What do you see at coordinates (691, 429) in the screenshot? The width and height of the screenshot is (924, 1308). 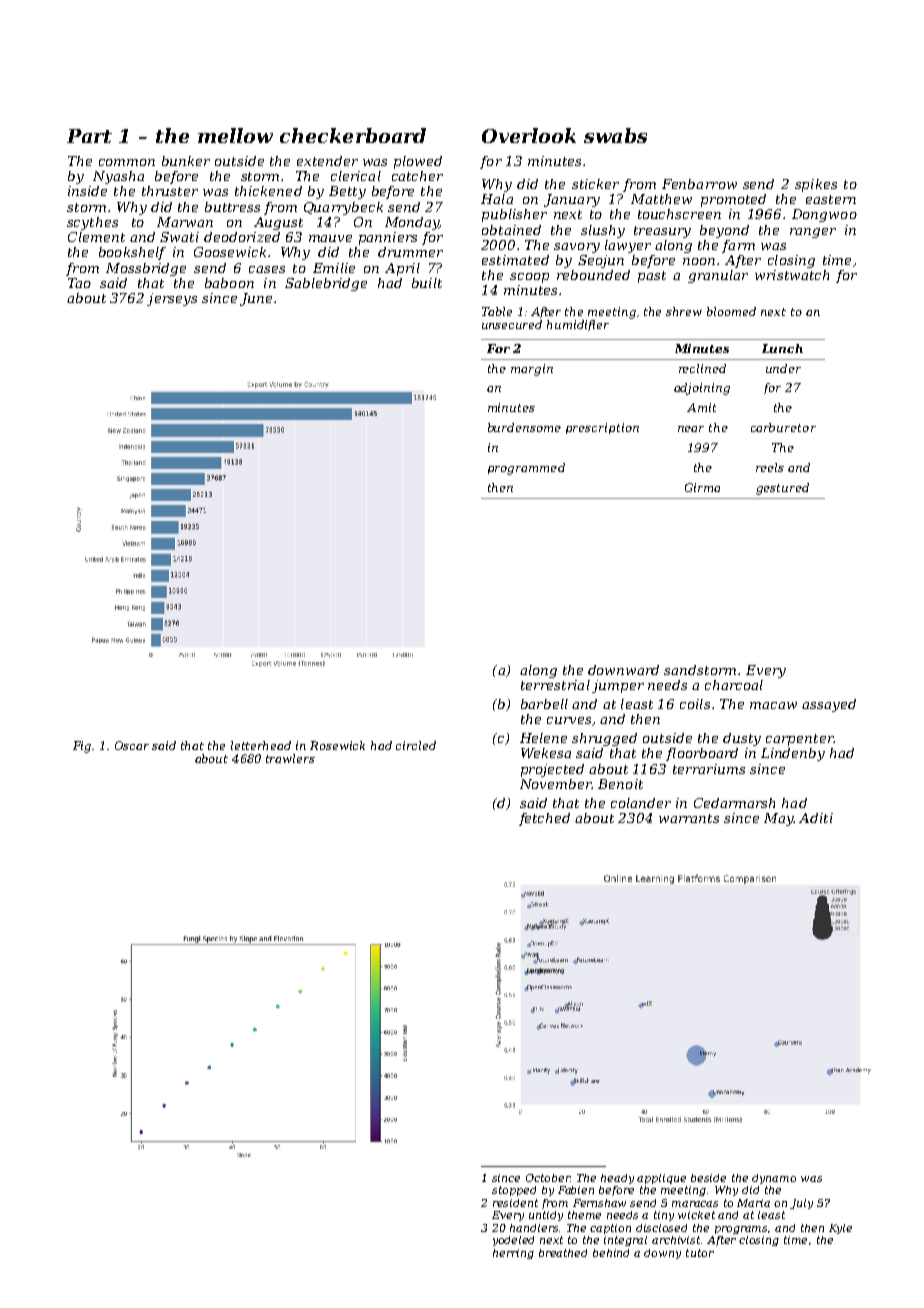 I see `near` at bounding box center [691, 429].
